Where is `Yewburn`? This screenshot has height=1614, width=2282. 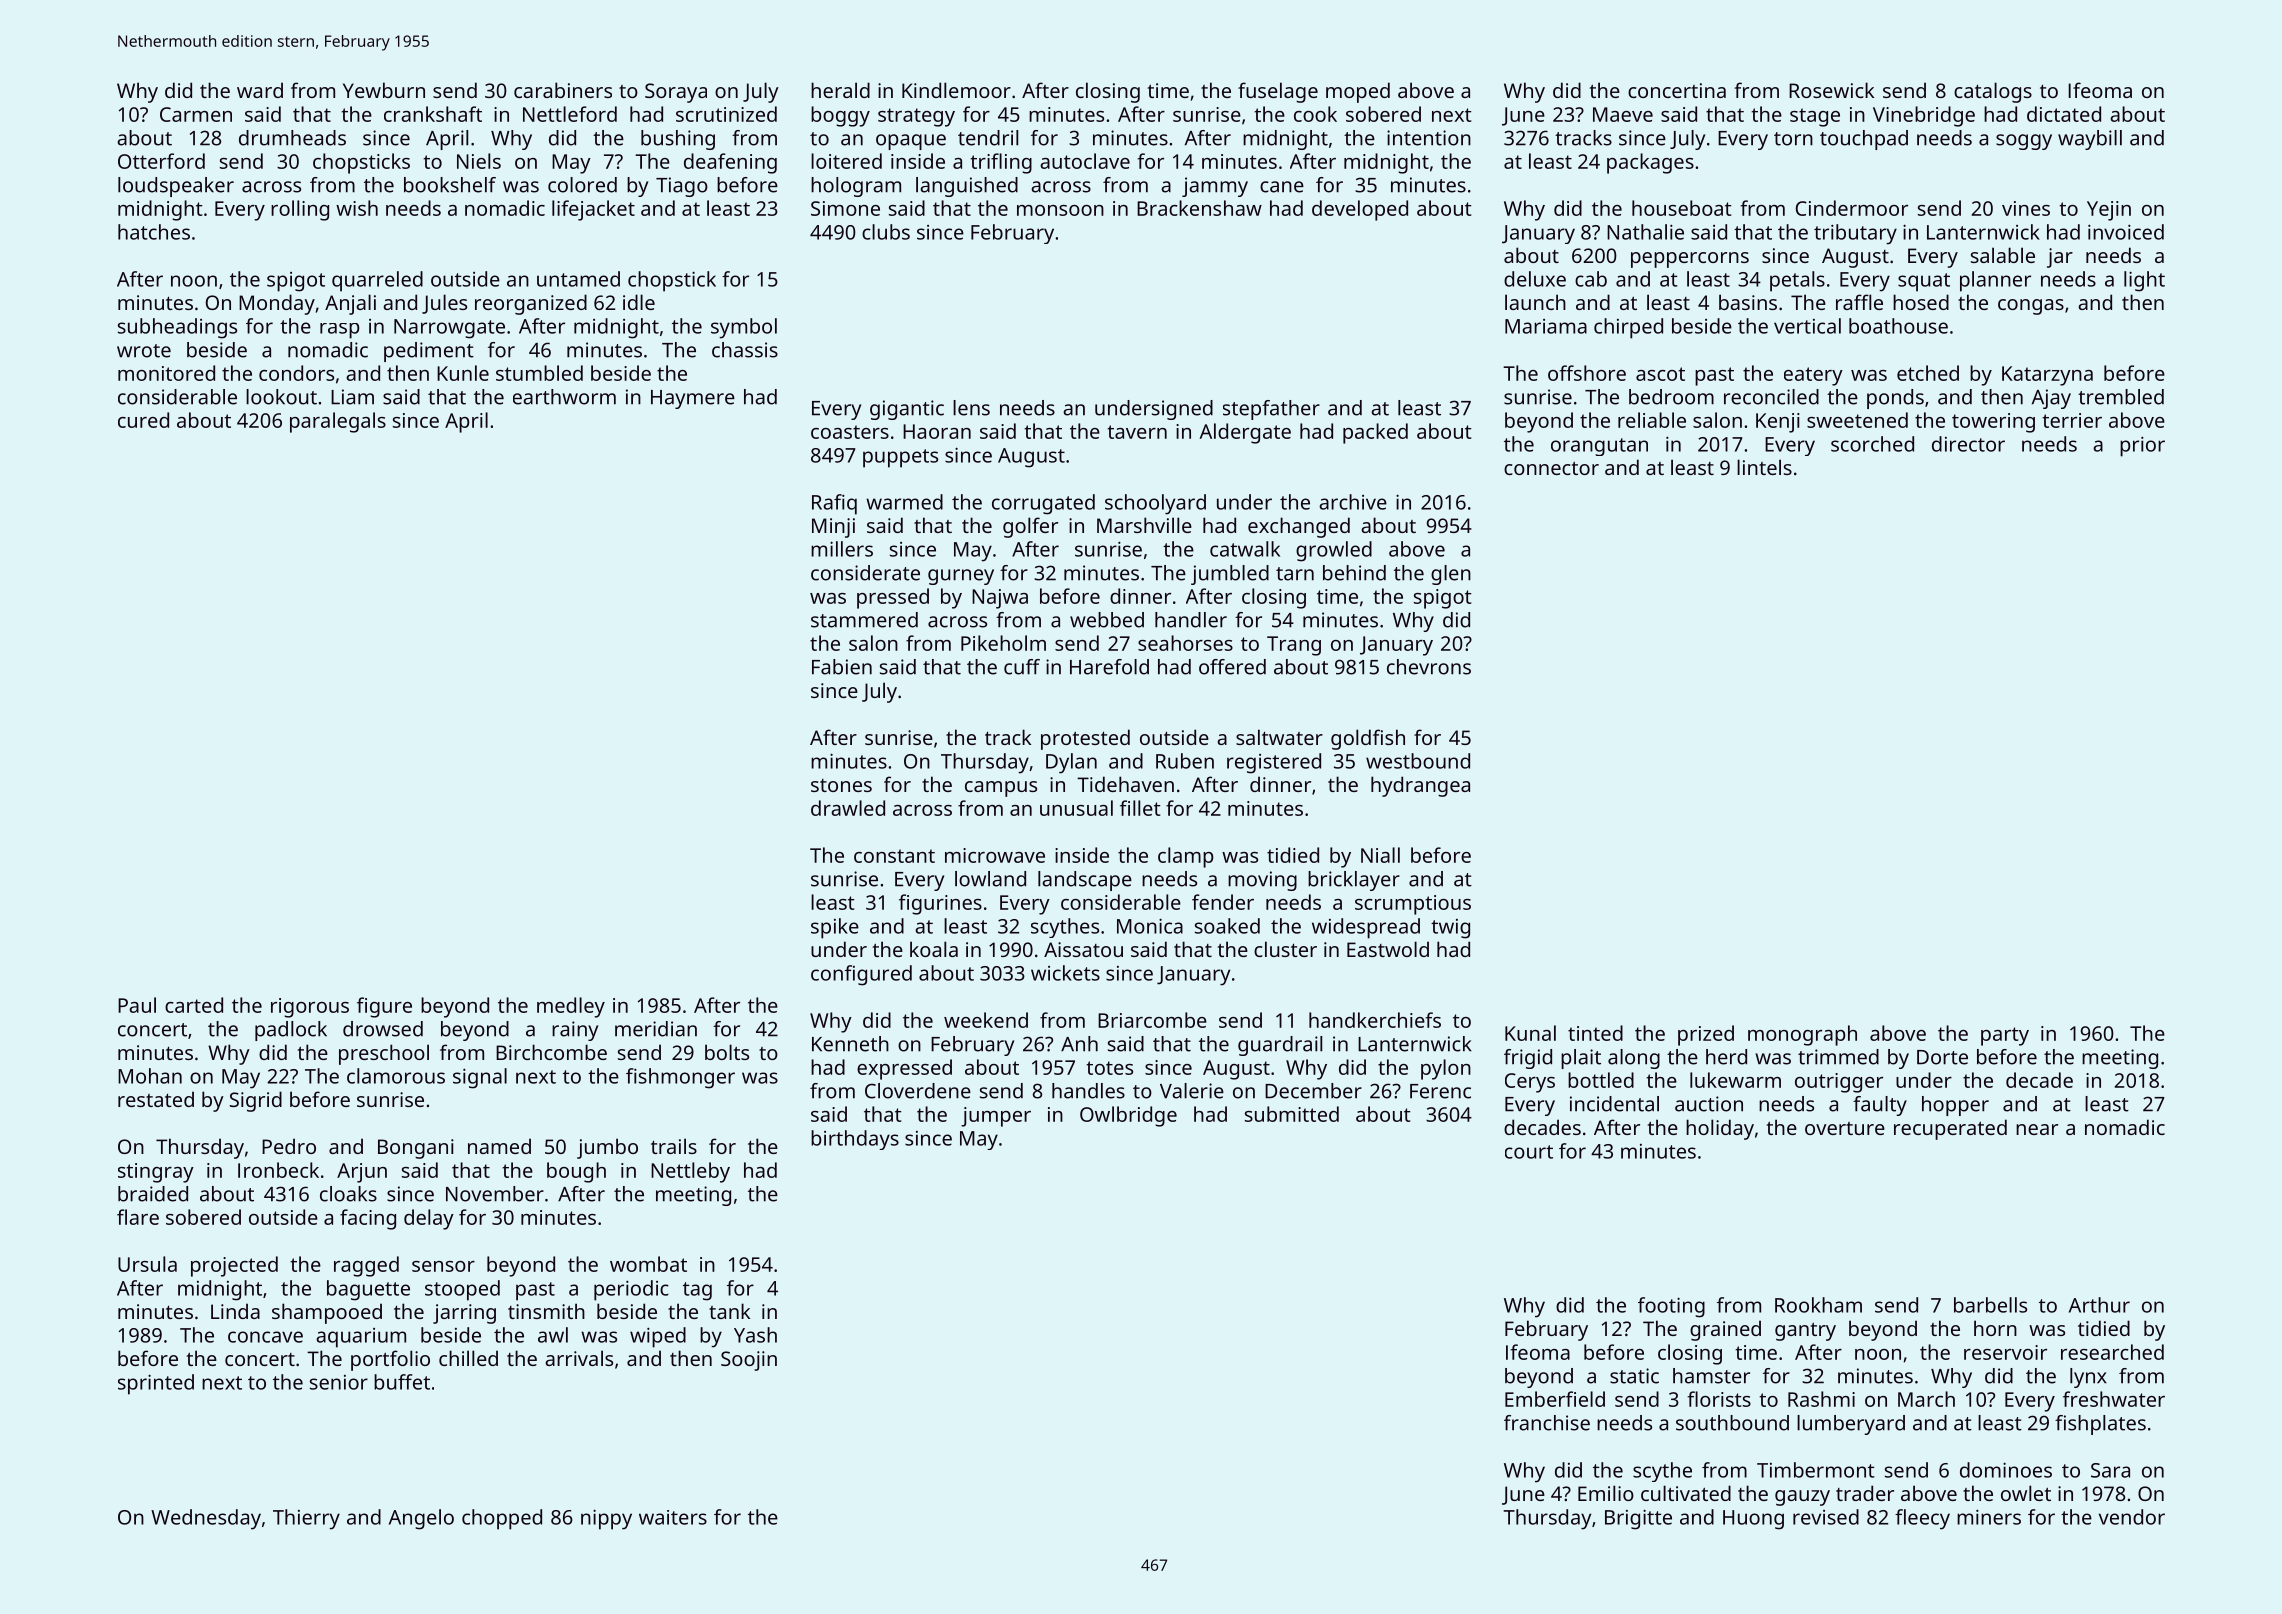
Yewburn is located at coordinates (384, 90).
